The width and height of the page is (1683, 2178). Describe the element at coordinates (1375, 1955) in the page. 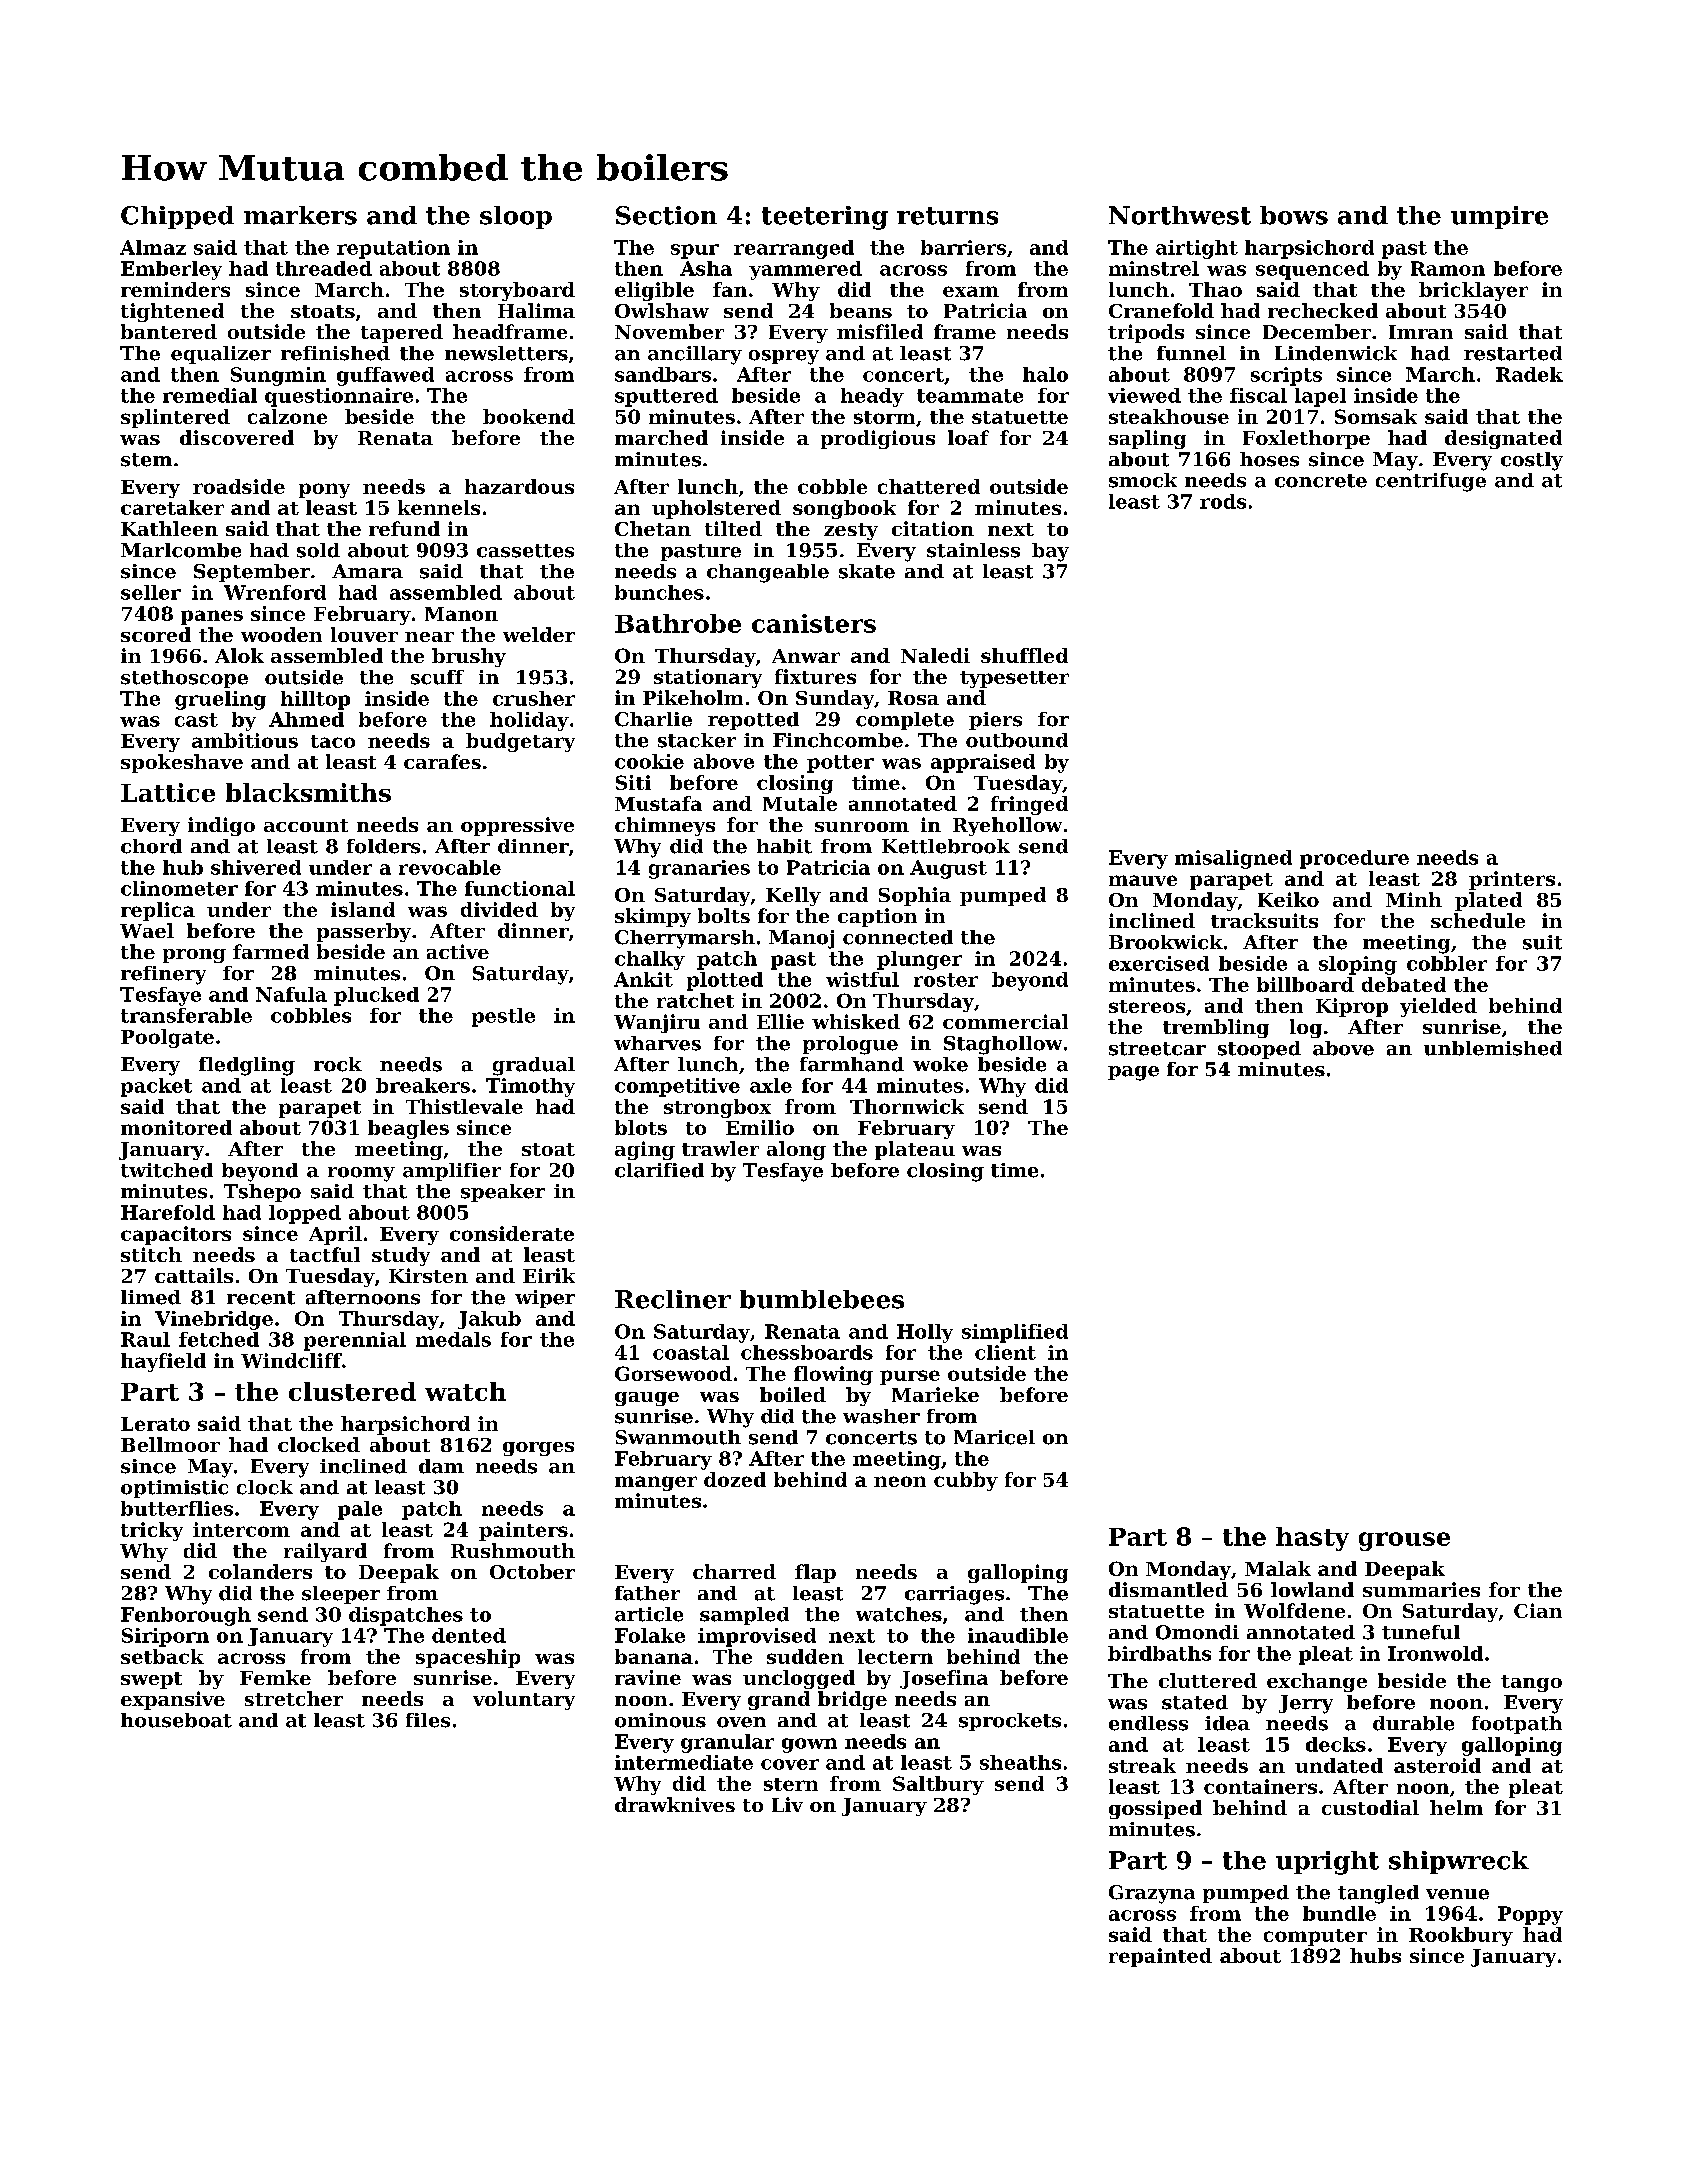

I see `hubs` at that location.
